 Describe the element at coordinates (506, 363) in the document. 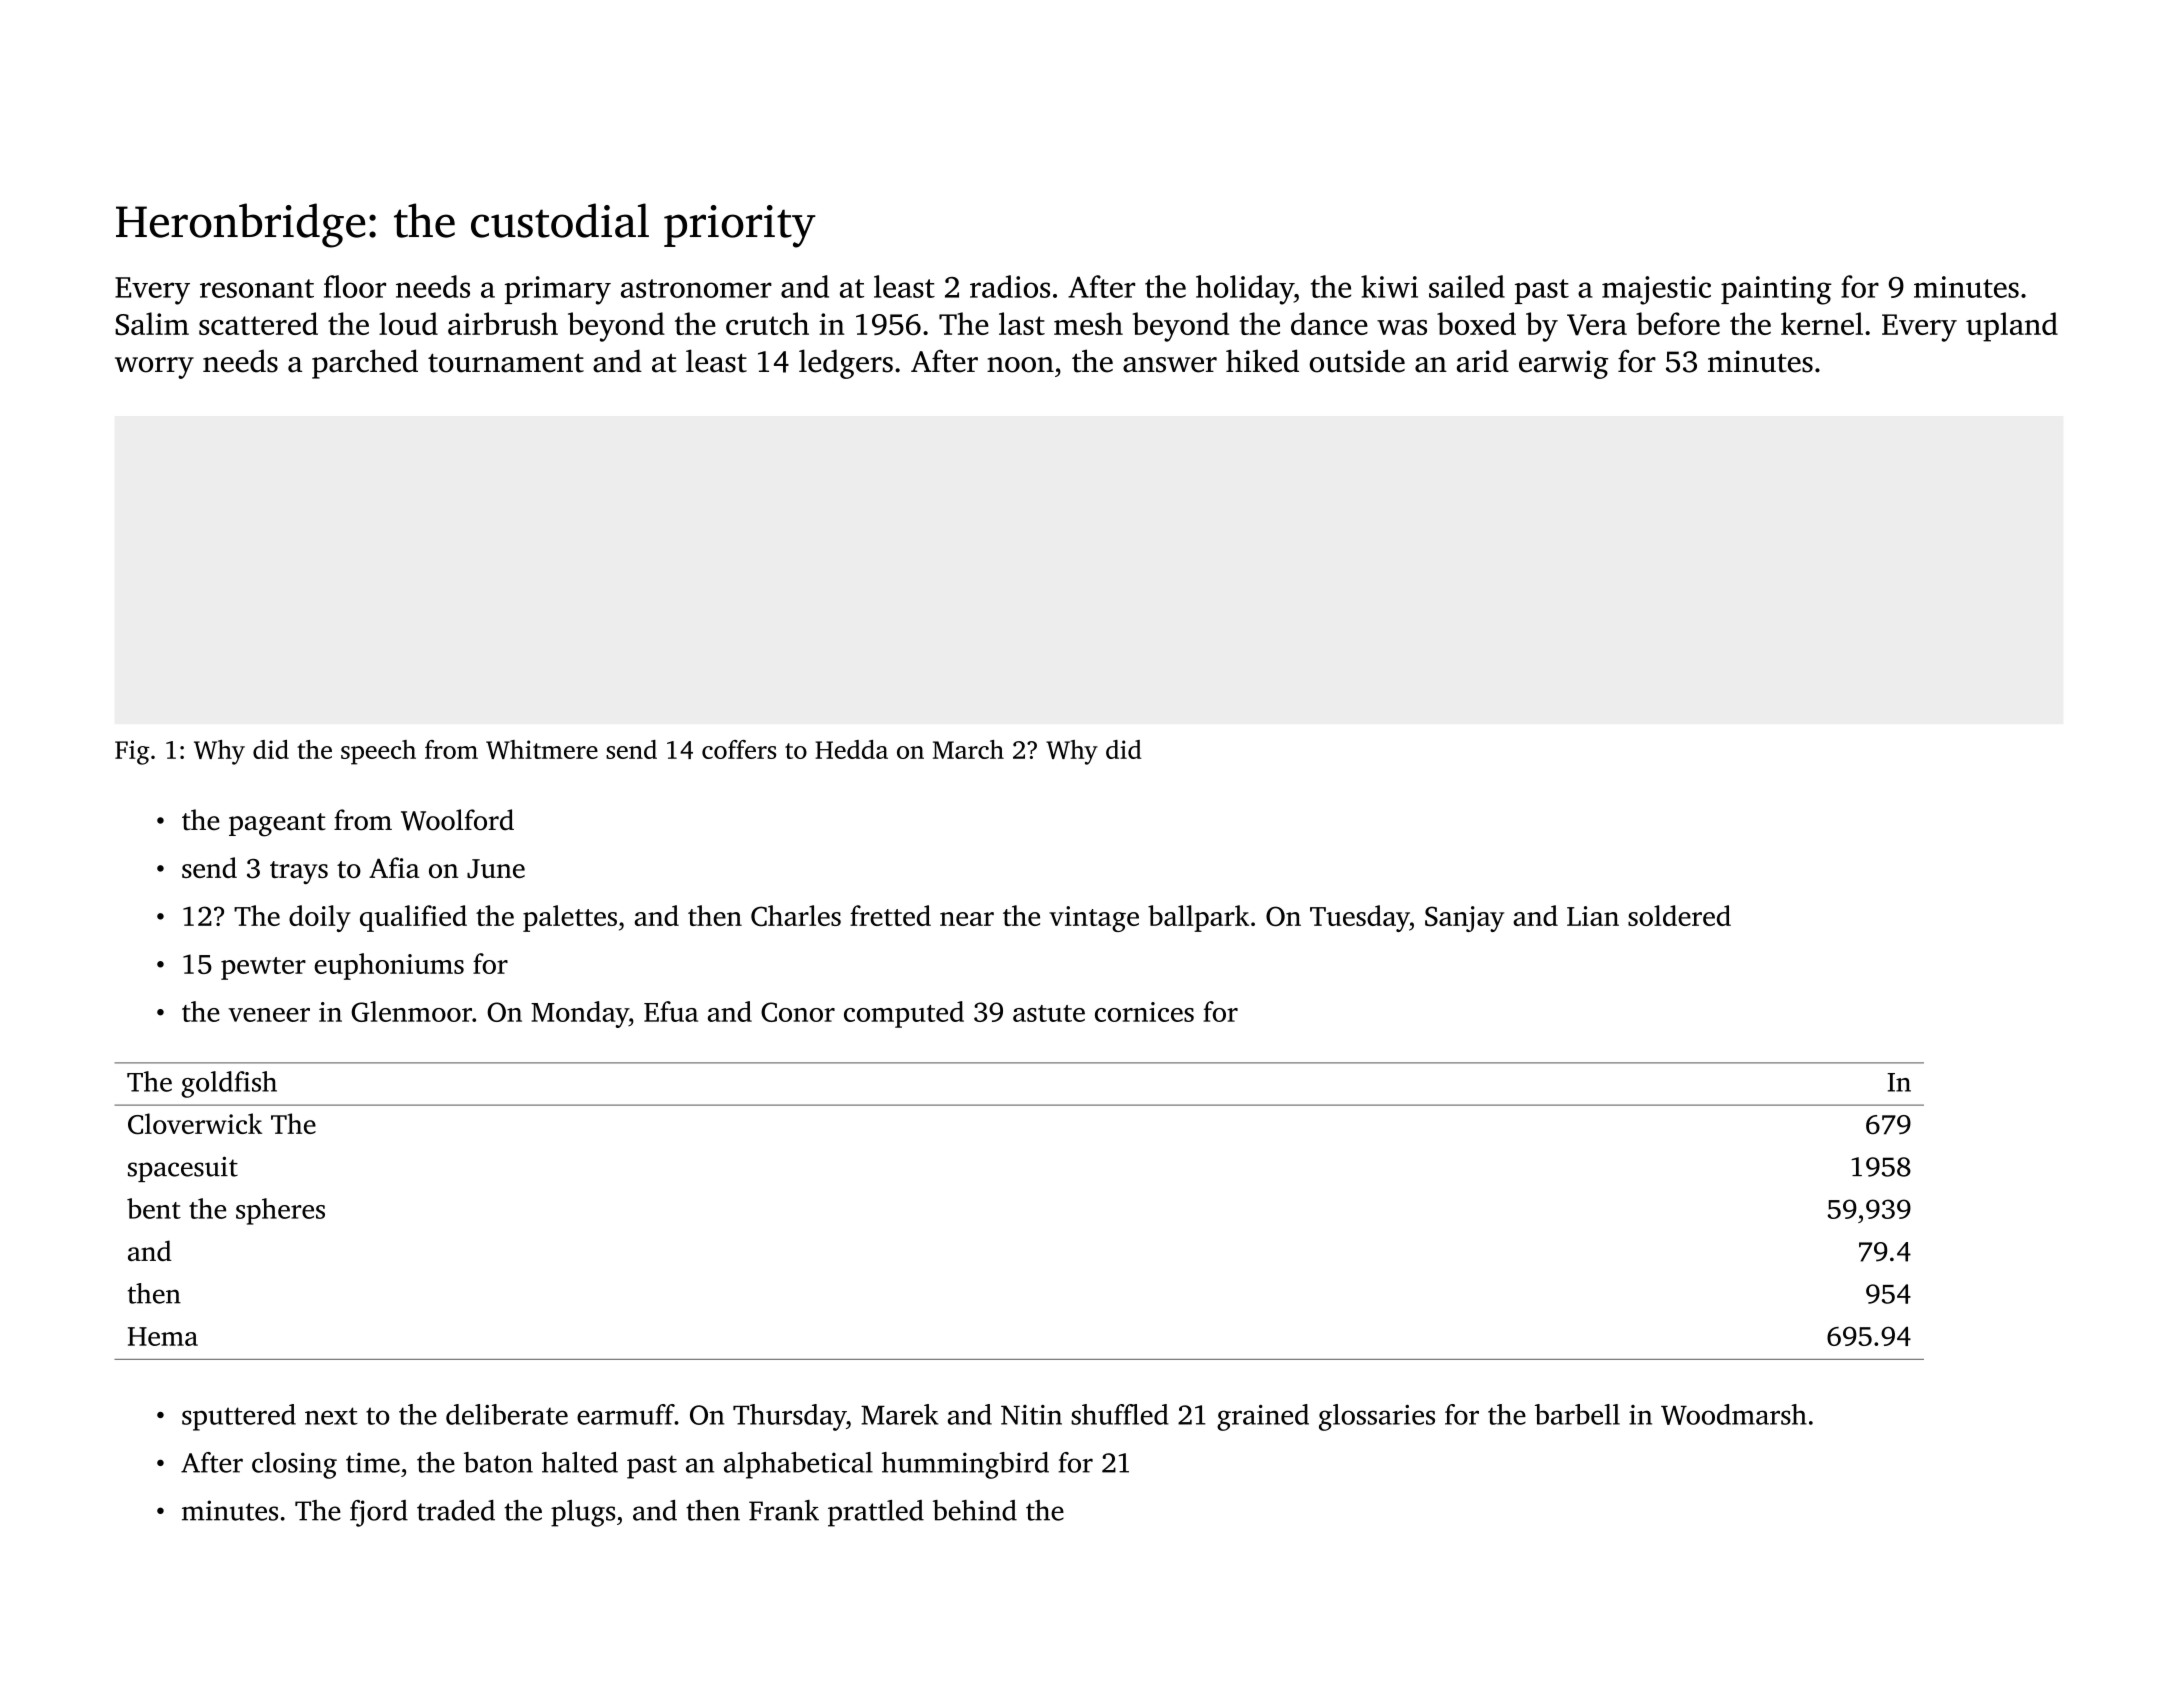

I see `tournament` at that location.
